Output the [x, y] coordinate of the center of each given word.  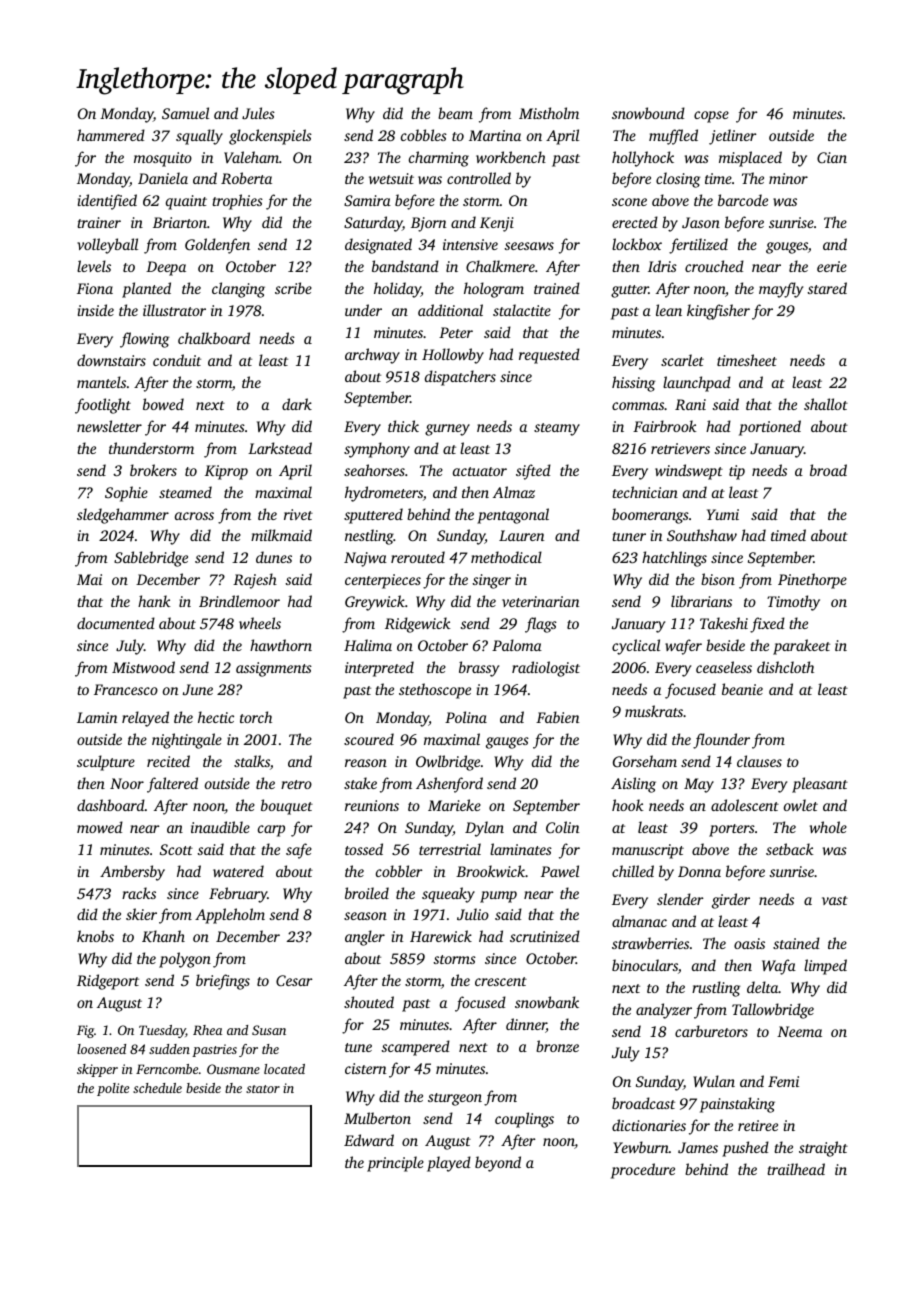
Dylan [484, 829]
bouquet [287, 807]
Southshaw [702, 535]
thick [403, 426]
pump [498, 897]
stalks [252, 761]
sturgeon [455, 1099]
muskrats [654, 711]
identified [107, 202]
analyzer [664, 1011]
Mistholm [549, 113]
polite [113, 1089]
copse [711, 117]
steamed [185, 492]
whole [828, 827]
